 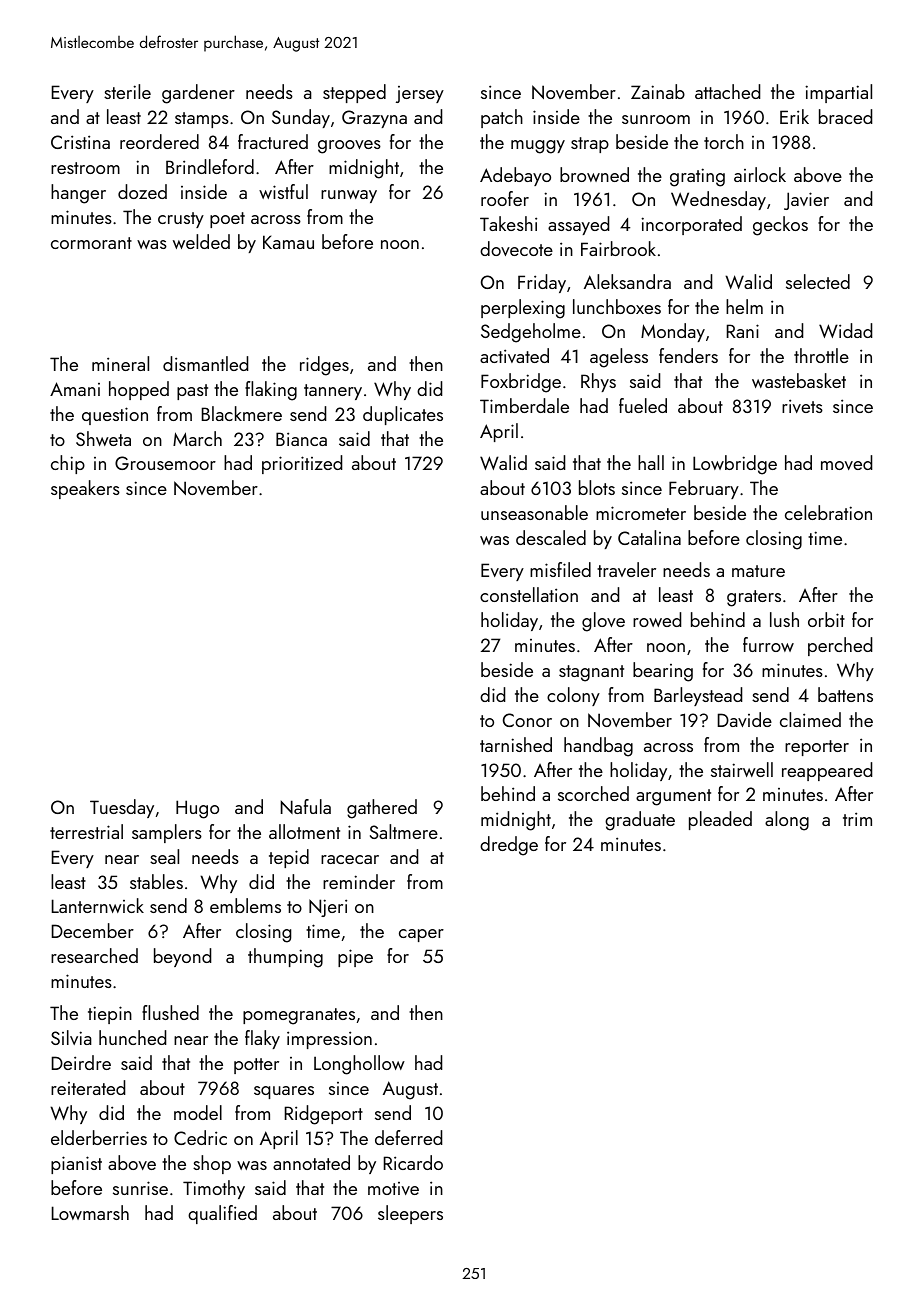 I want to click on sleepers, so click(x=410, y=1214).
